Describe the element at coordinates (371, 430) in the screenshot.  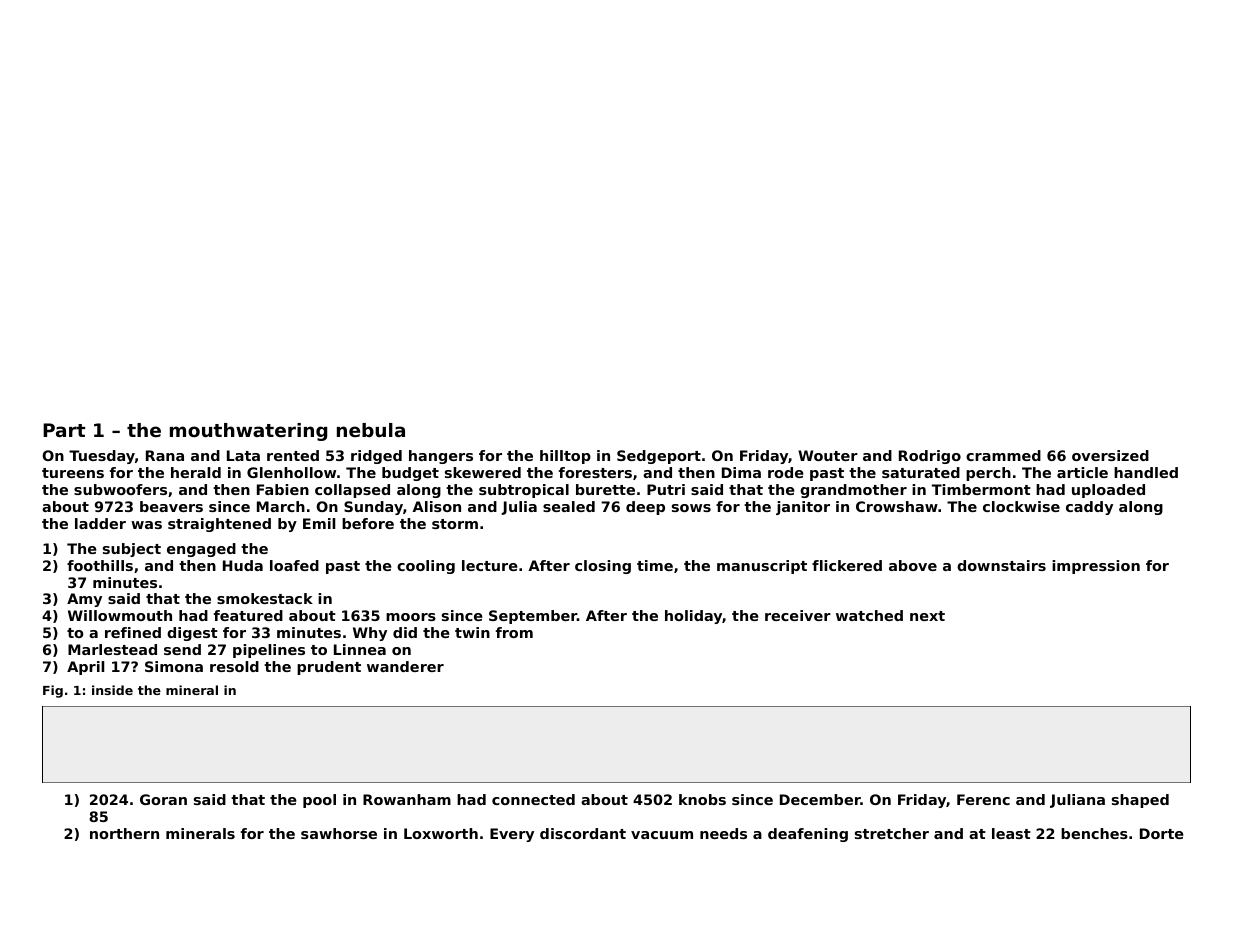
I see `nebula` at that location.
